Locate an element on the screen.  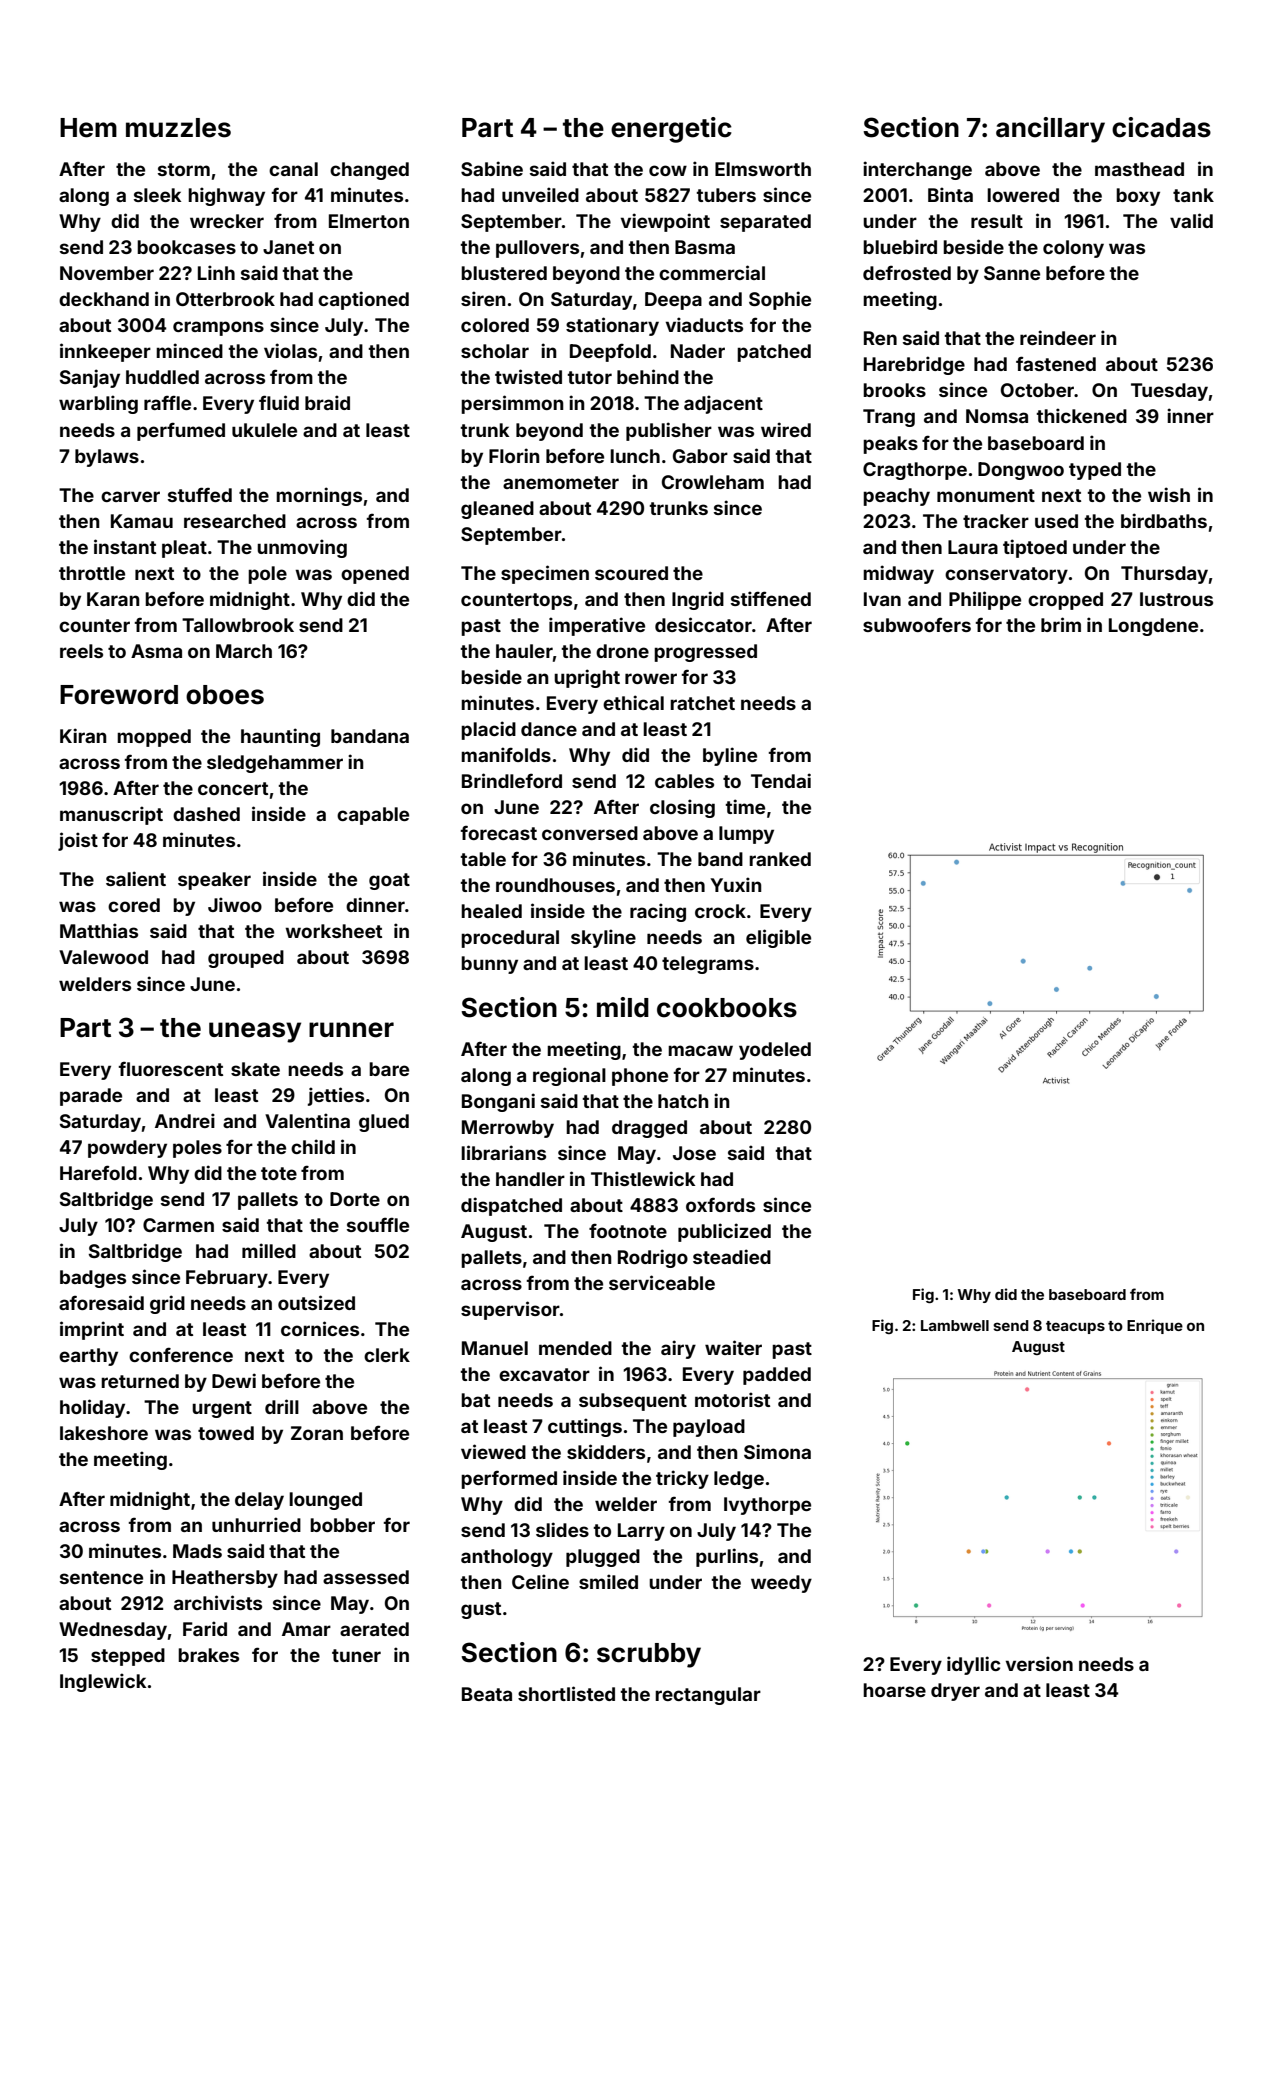
colony is located at coordinates (1073, 249).
